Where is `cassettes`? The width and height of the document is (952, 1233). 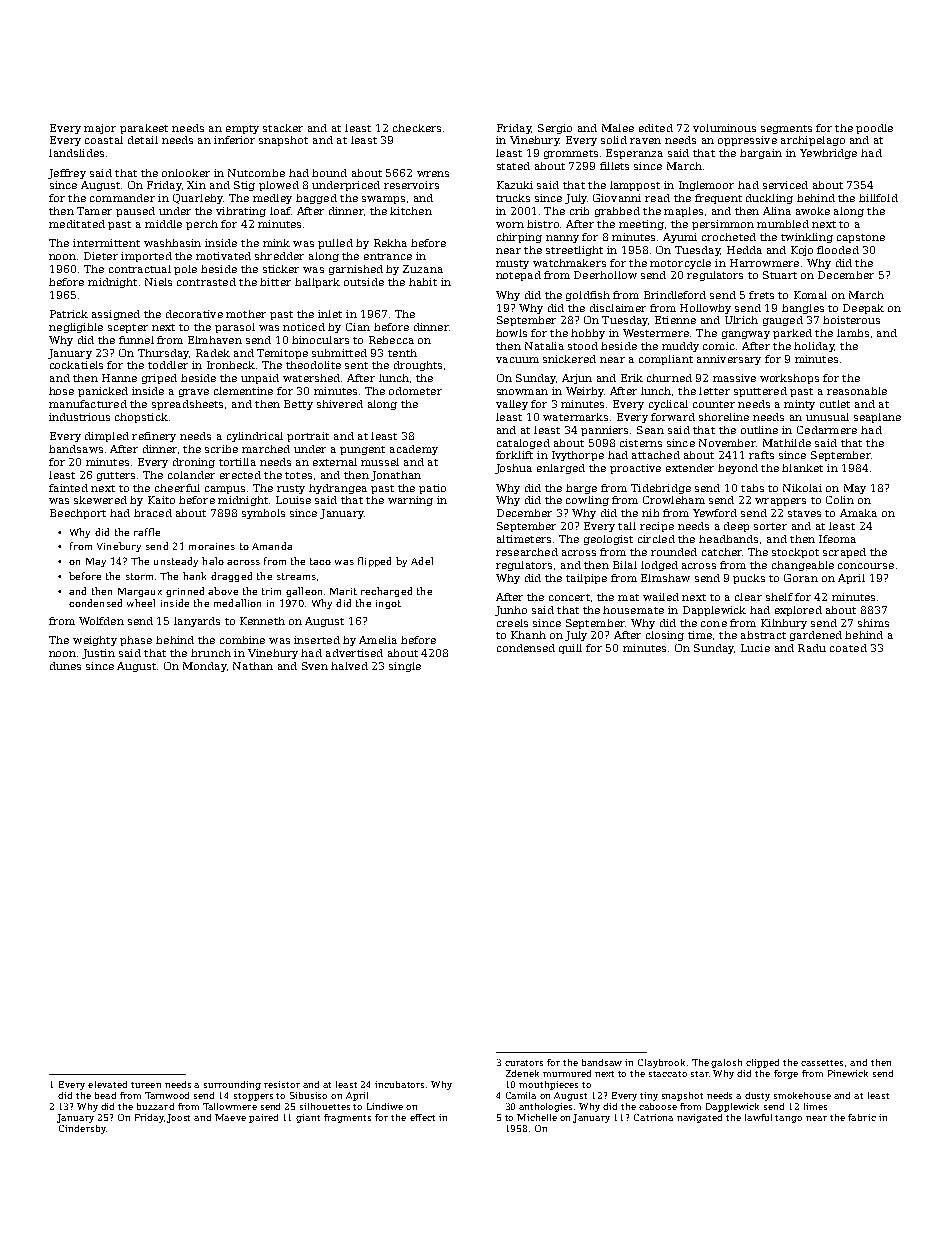
cassettes is located at coordinates (822, 1063).
